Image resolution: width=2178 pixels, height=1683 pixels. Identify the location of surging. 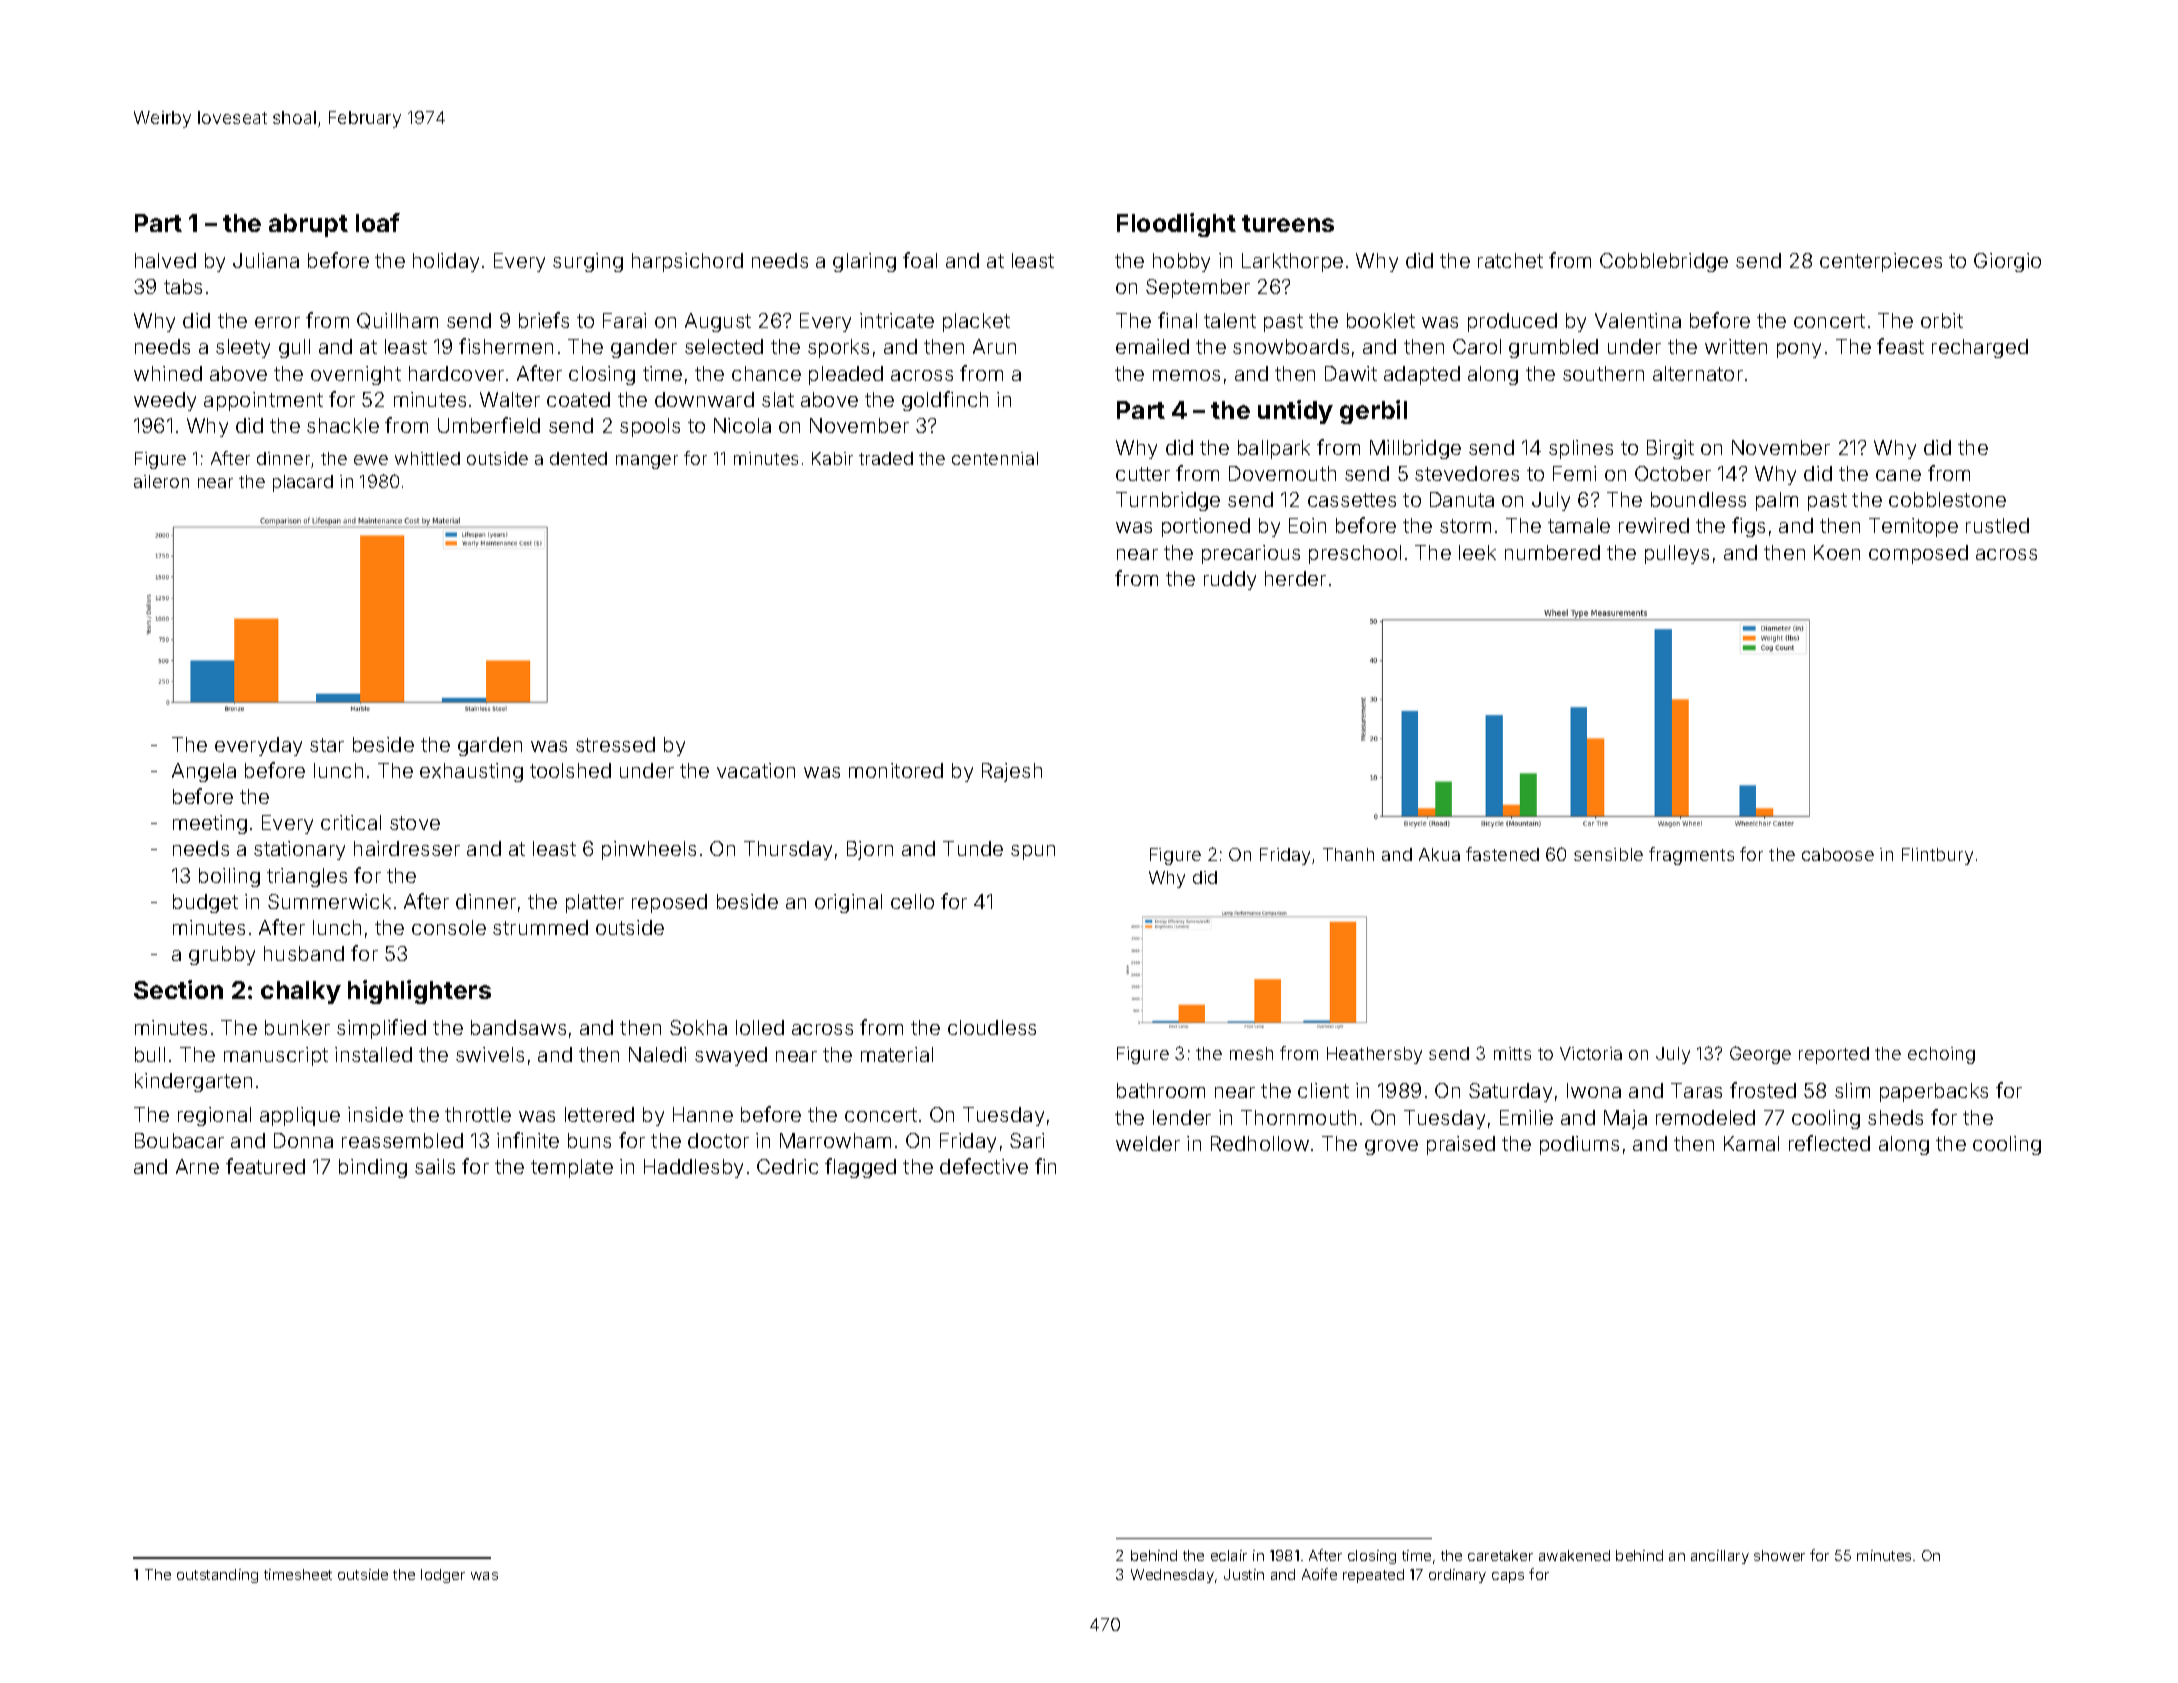
(588, 262).
